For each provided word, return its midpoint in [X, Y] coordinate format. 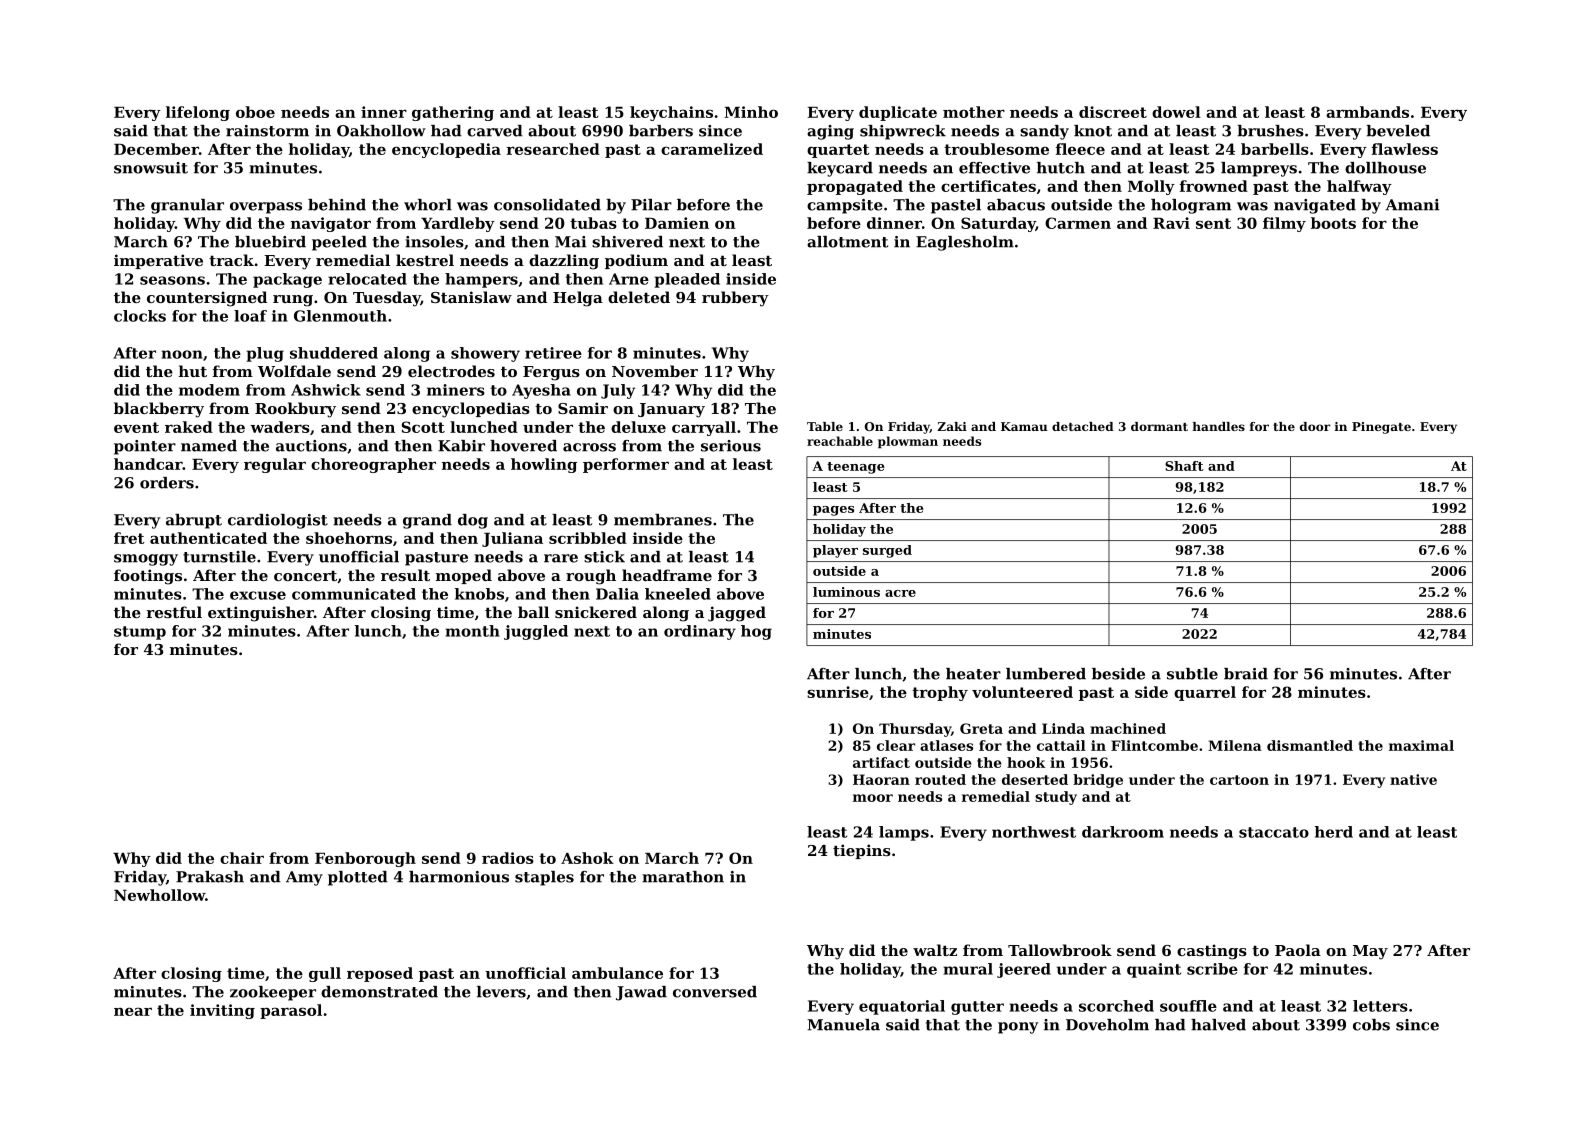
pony [1018, 1028]
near [133, 1011]
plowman [908, 442]
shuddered [334, 353]
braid [1246, 674]
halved [1218, 1025]
